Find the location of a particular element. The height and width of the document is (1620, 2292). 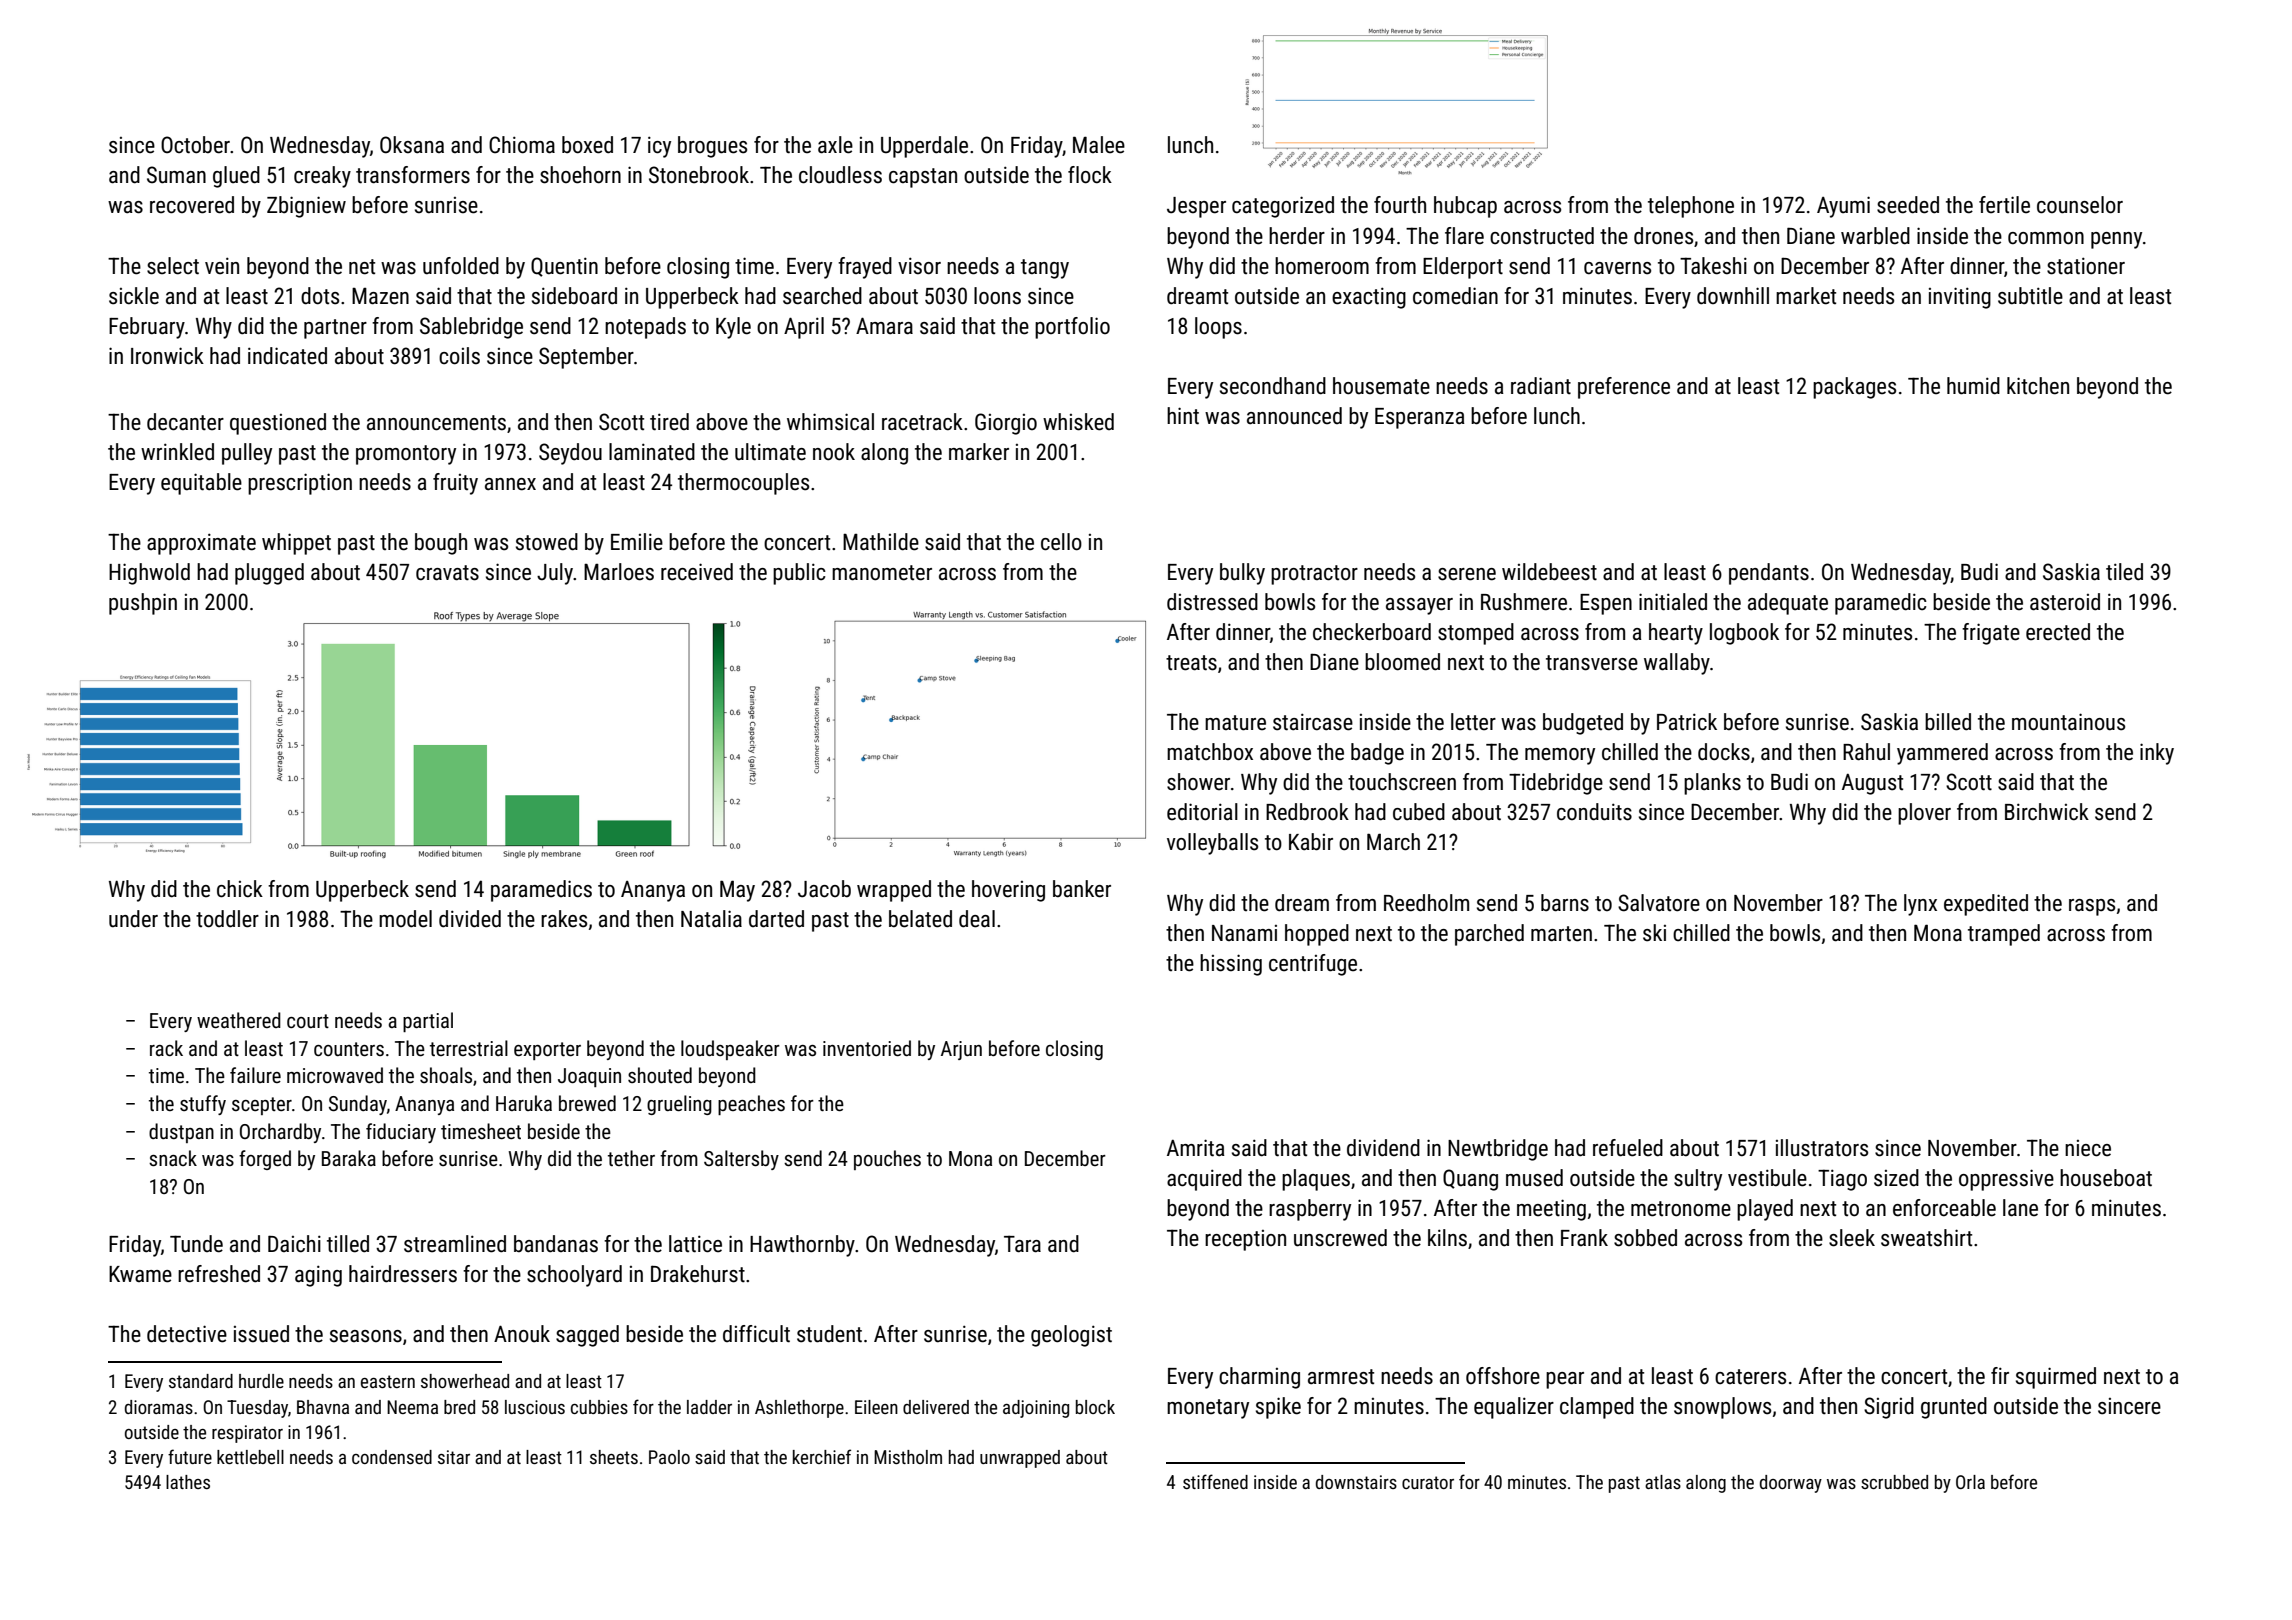

Jacob is located at coordinates (824, 889).
